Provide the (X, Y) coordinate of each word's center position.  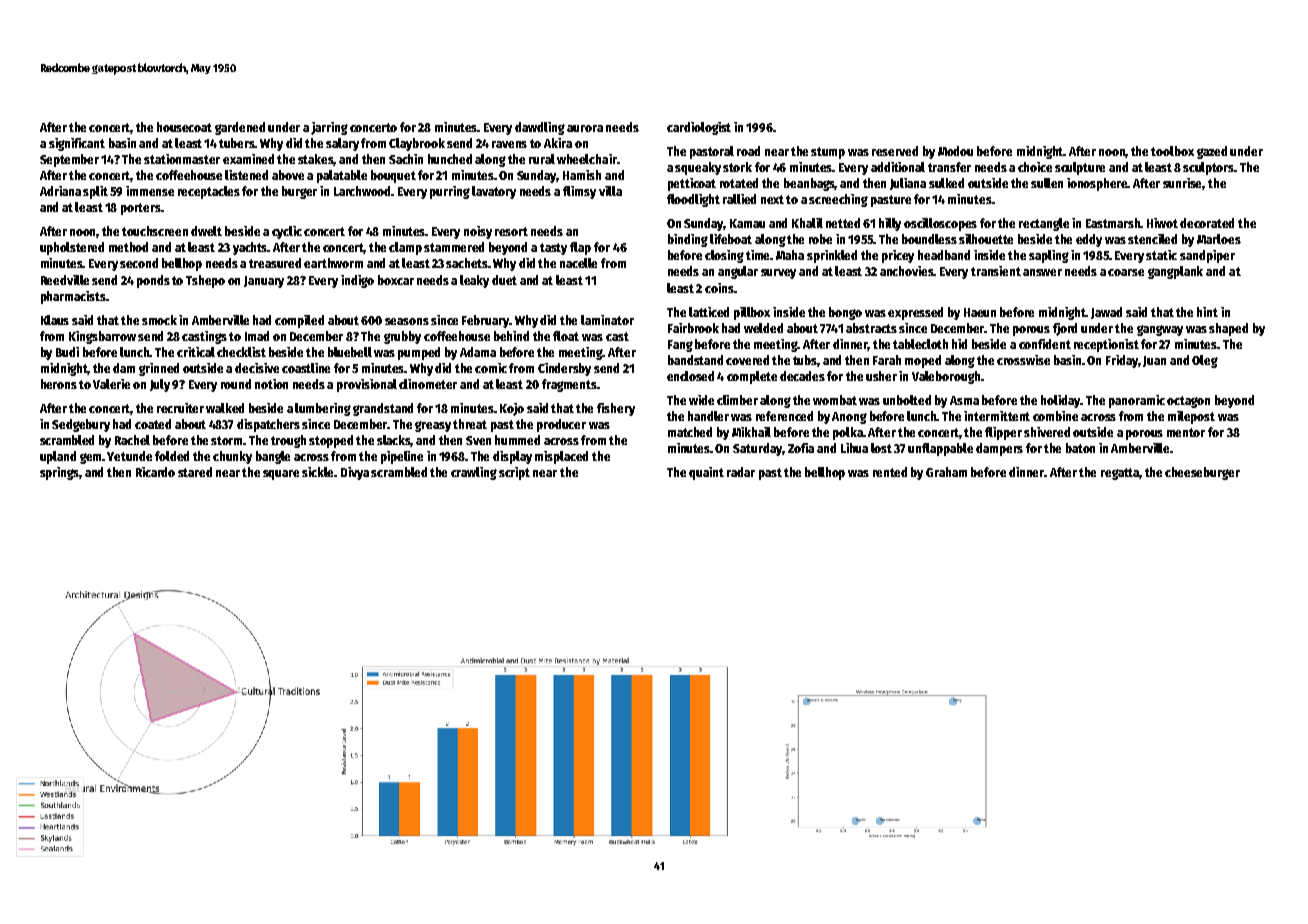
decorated (1207, 223)
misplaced (561, 457)
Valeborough (946, 377)
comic (491, 368)
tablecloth (920, 344)
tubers (237, 143)
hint (1207, 312)
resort (511, 231)
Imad (257, 336)
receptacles (209, 192)
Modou (955, 151)
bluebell (350, 352)
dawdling (540, 128)
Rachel (132, 440)
